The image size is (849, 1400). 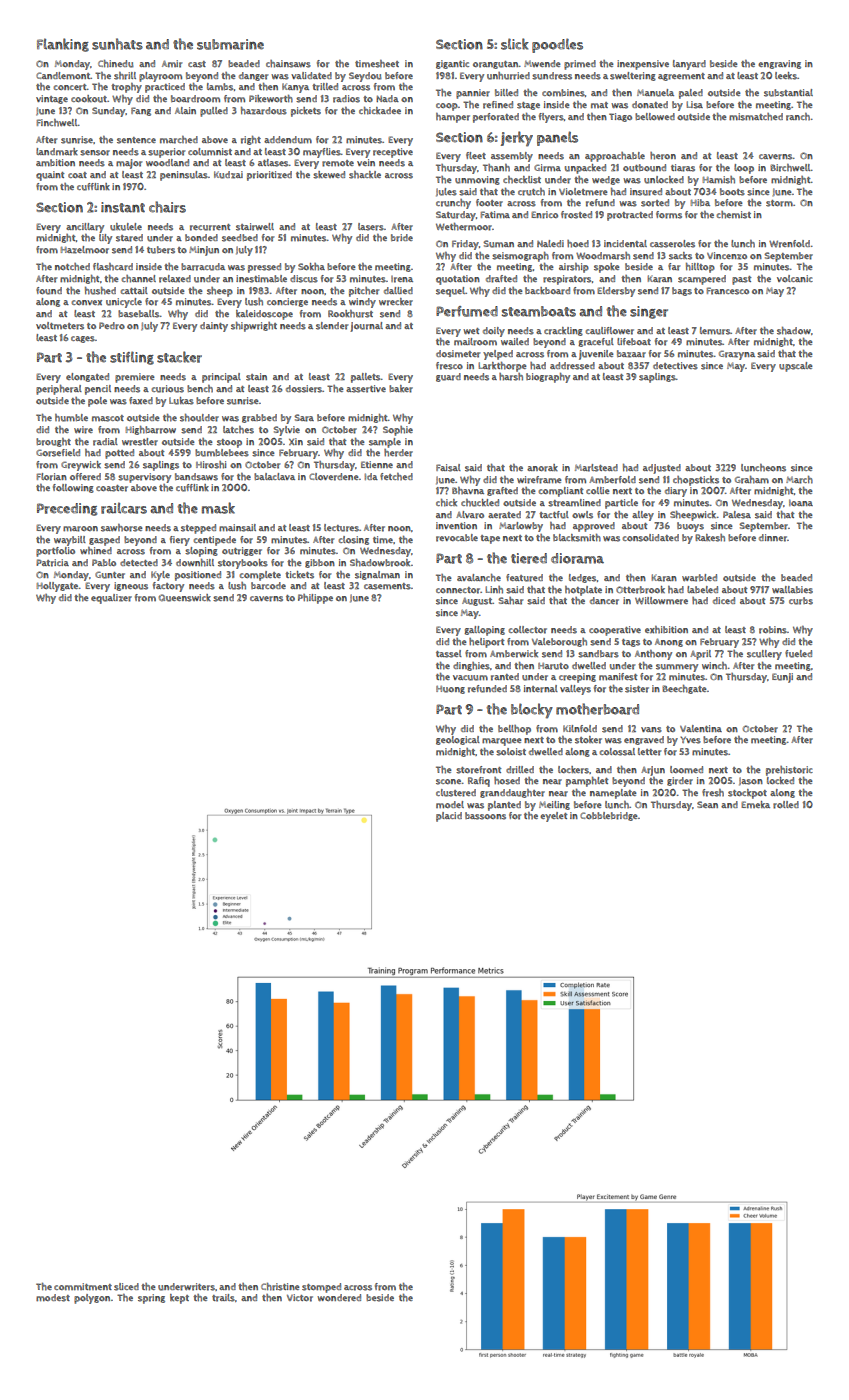 I want to click on wondered, so click(x=339, y=1298).
